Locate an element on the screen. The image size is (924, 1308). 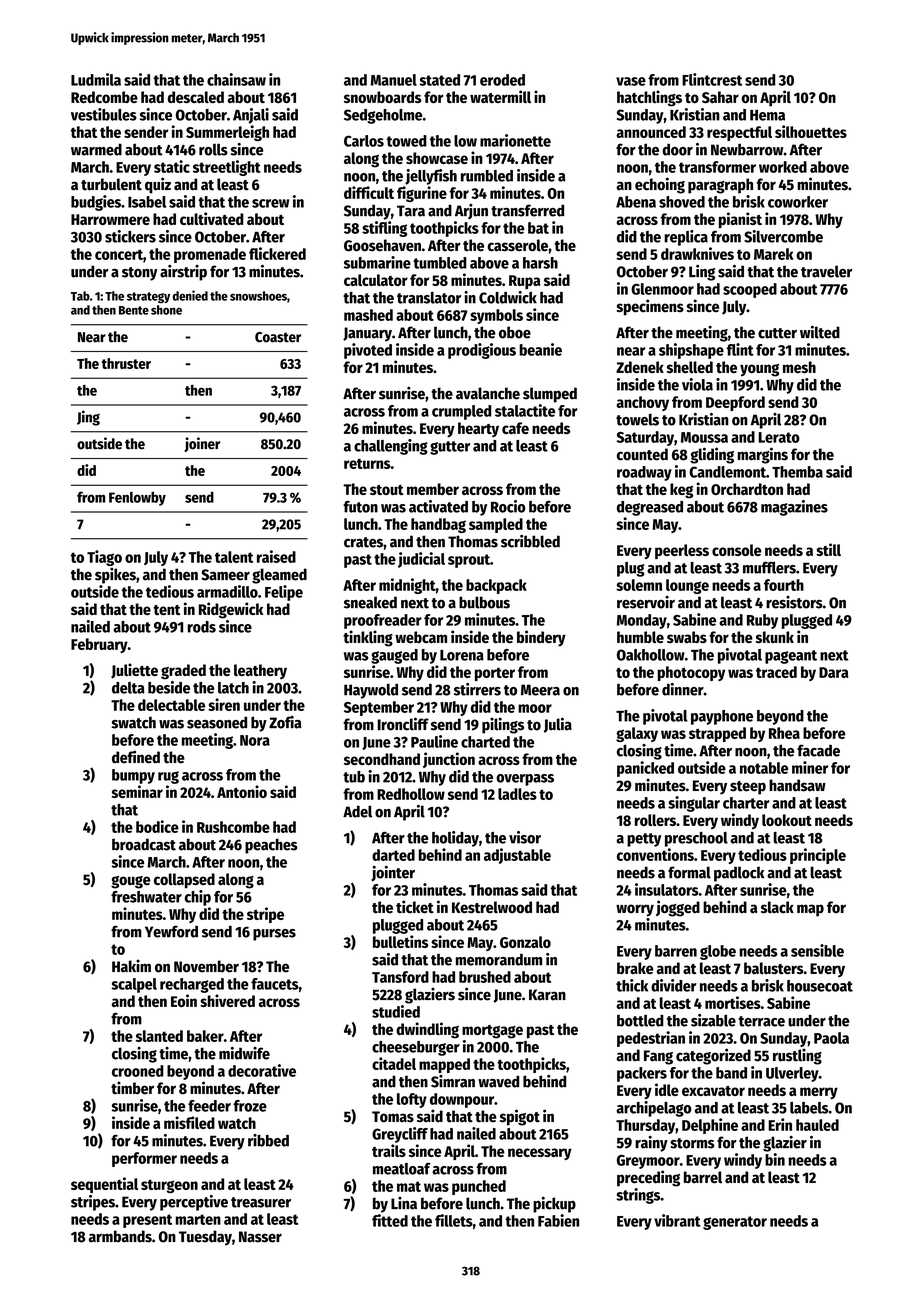
vase is located at coordinates (631, 81).
